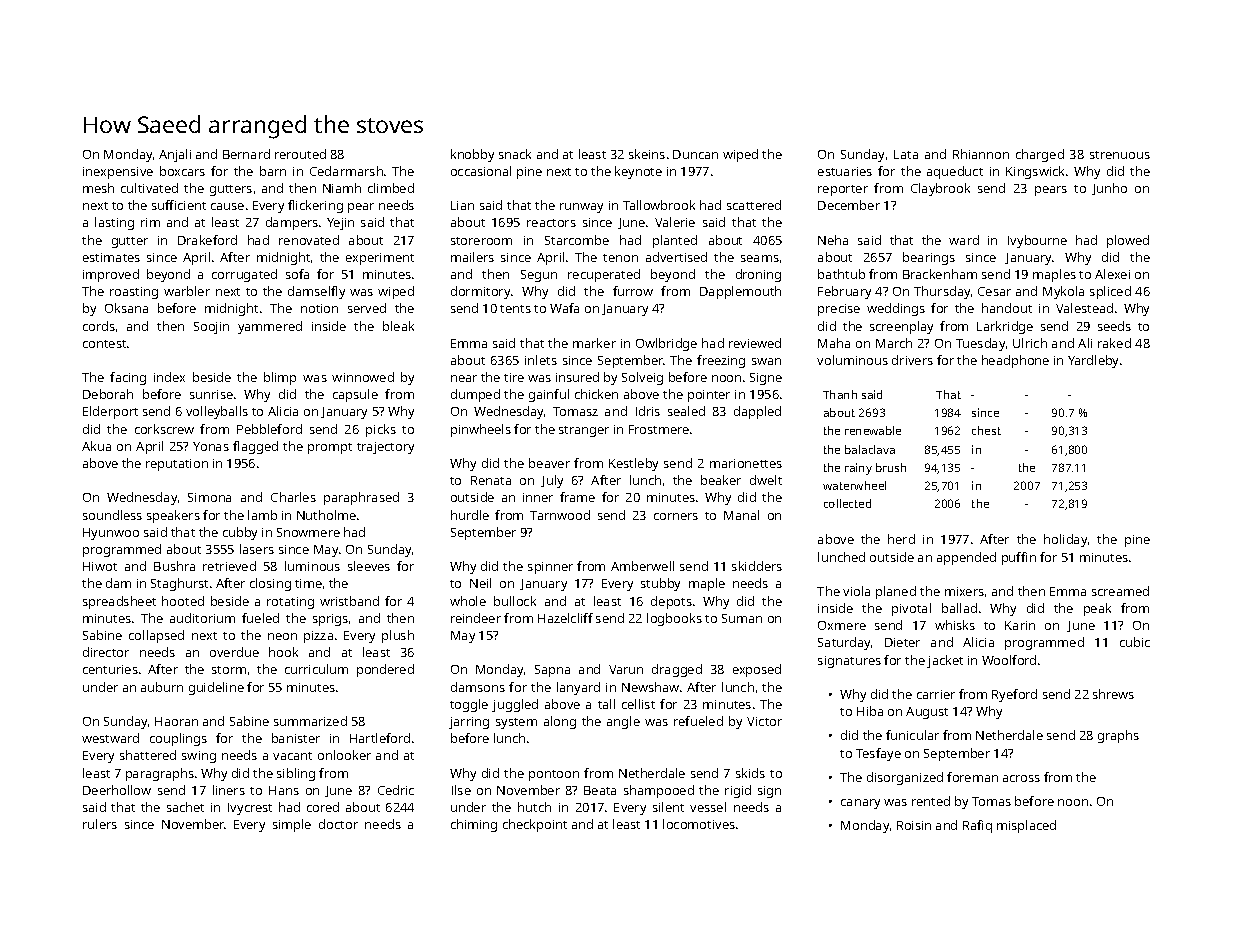 The image size is (1233, 952). I want to click on strenuous, so click(1120, 155).
